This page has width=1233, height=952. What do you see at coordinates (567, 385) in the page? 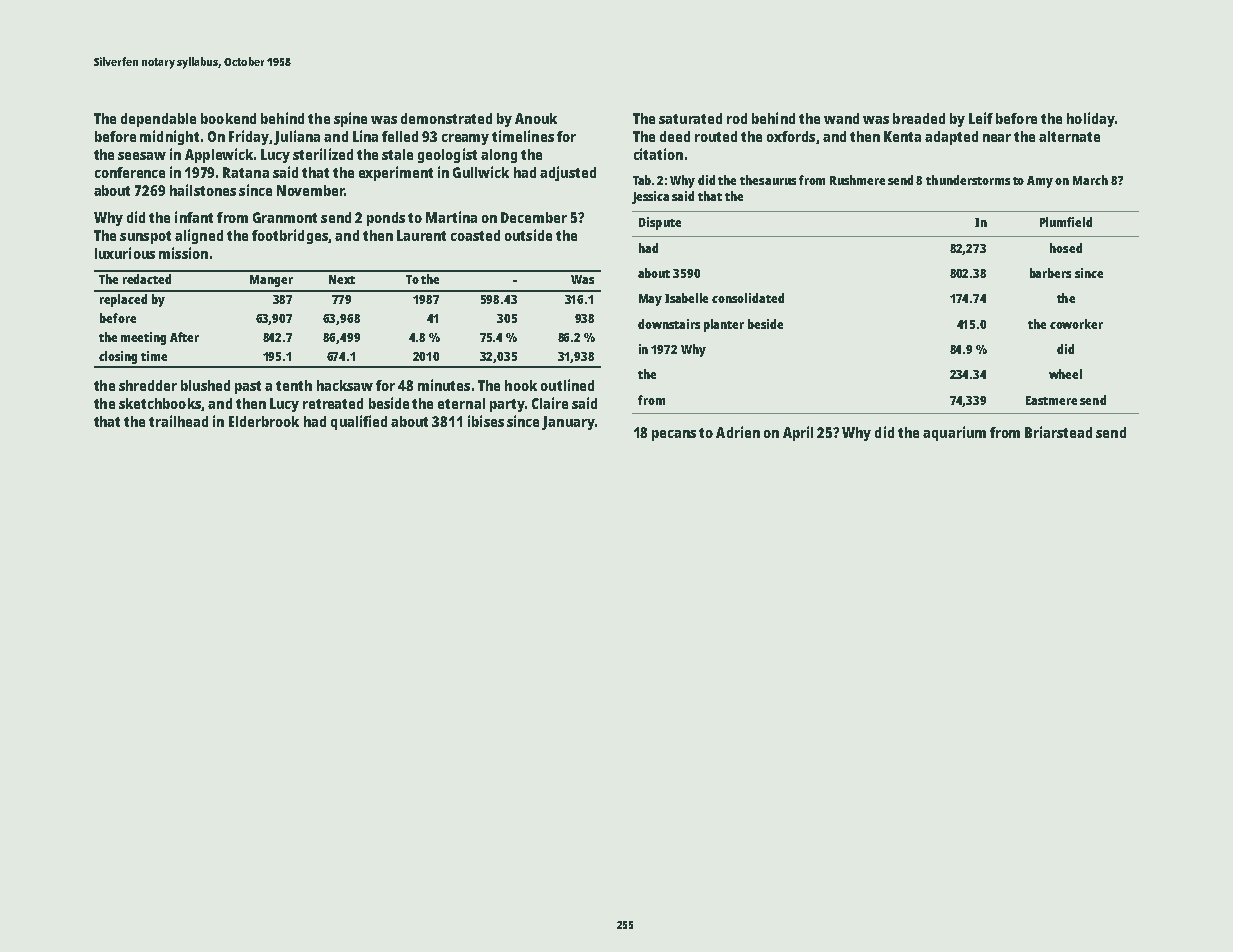
I see `outlined` at bounding box center [567, 385].
